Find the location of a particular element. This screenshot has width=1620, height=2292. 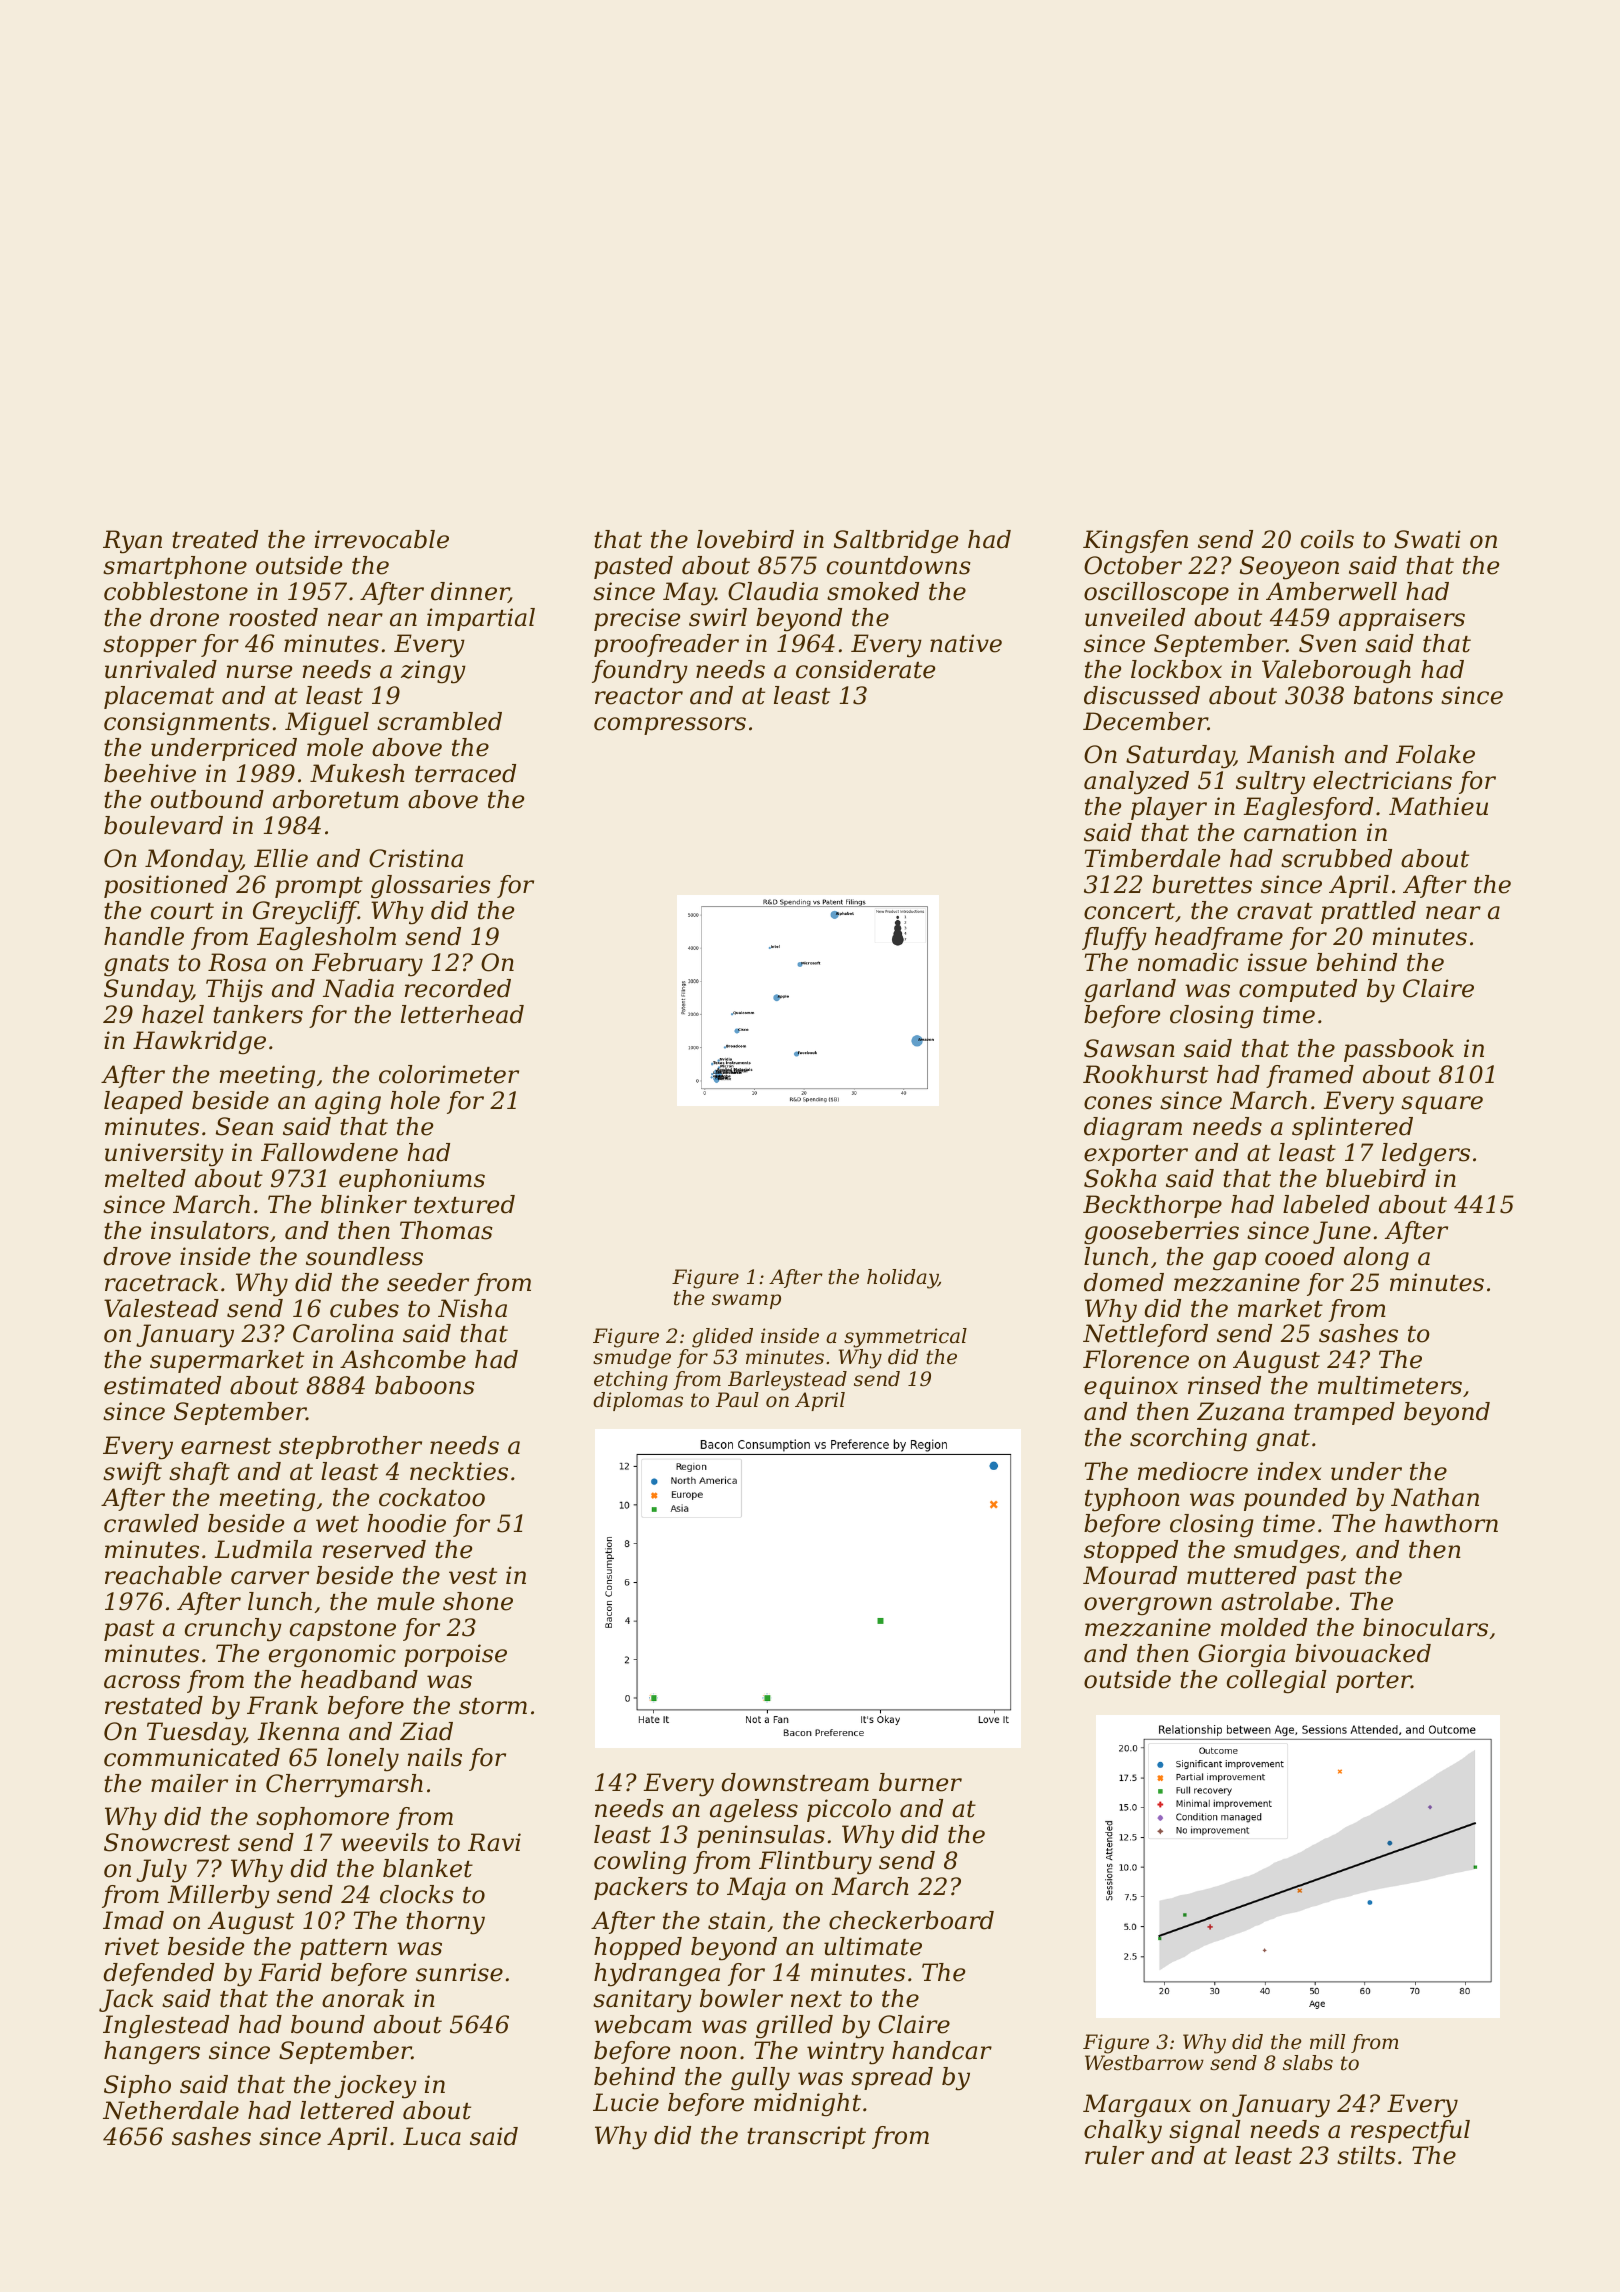

soundless is located at coordinates (364, 1256).
